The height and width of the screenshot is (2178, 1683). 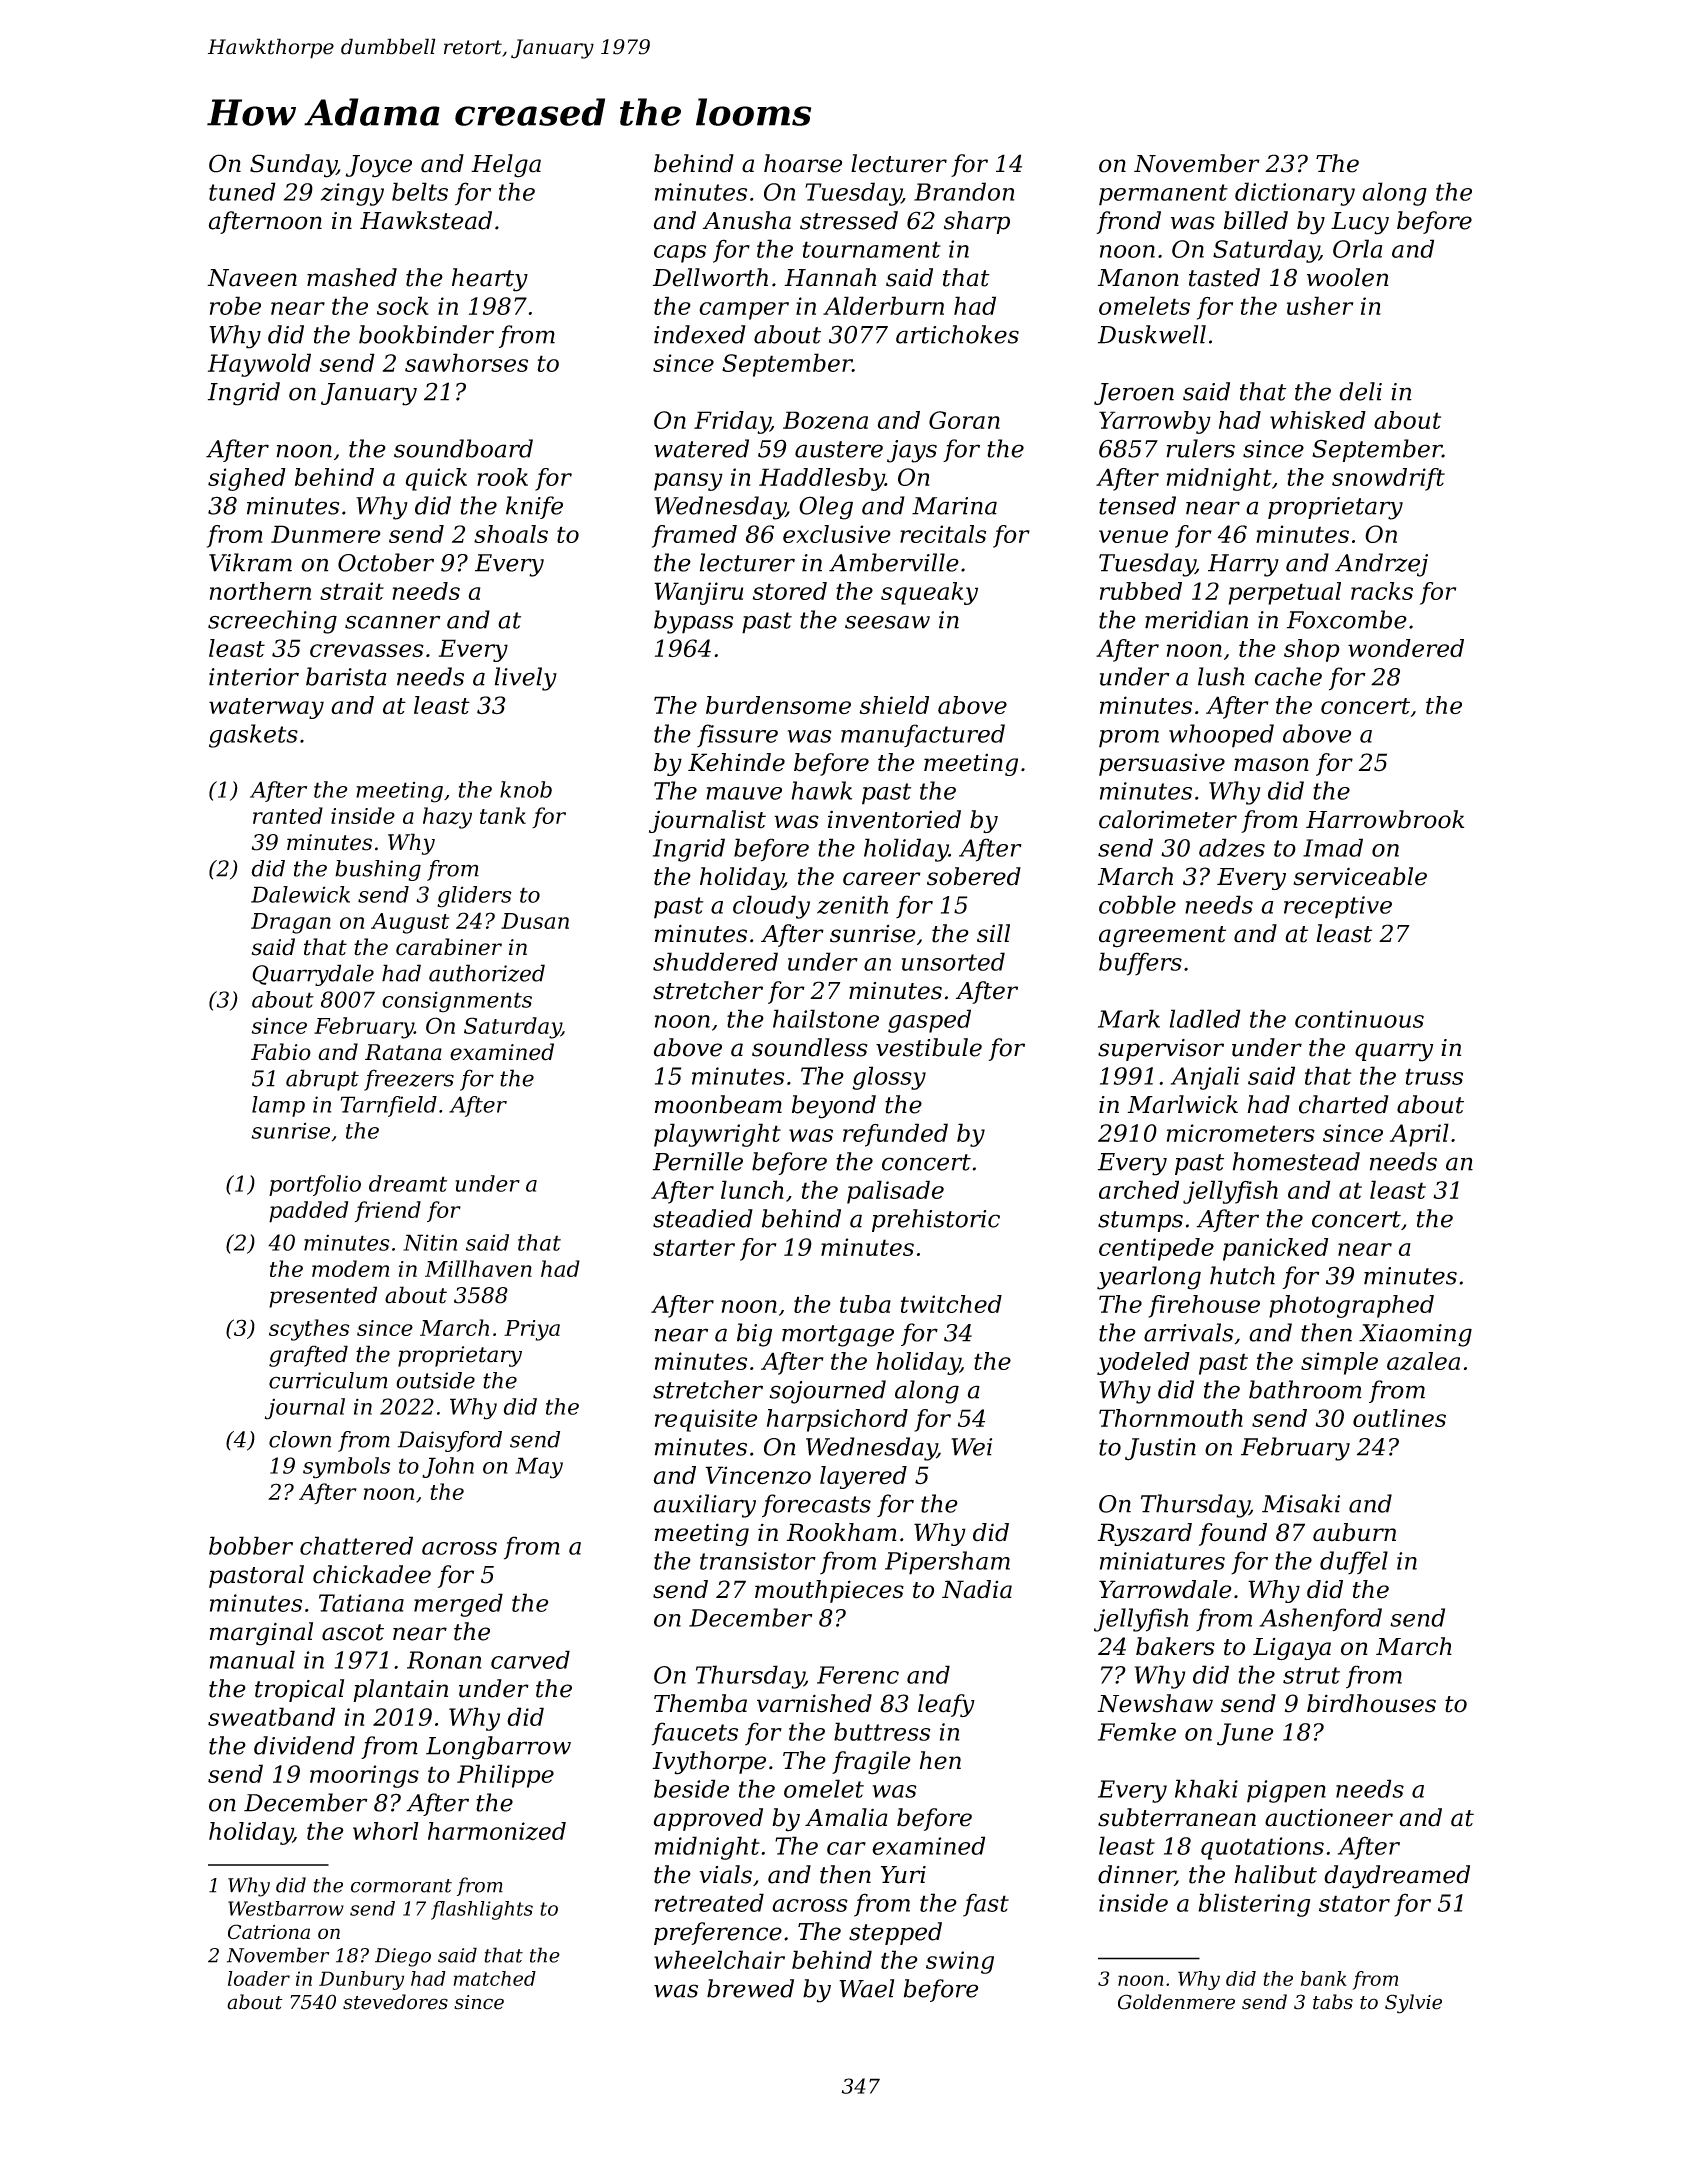 What do you see at coordinates (803, 163) in the screenshot?
I see `hoarse` at bounding box center [803, 163].
